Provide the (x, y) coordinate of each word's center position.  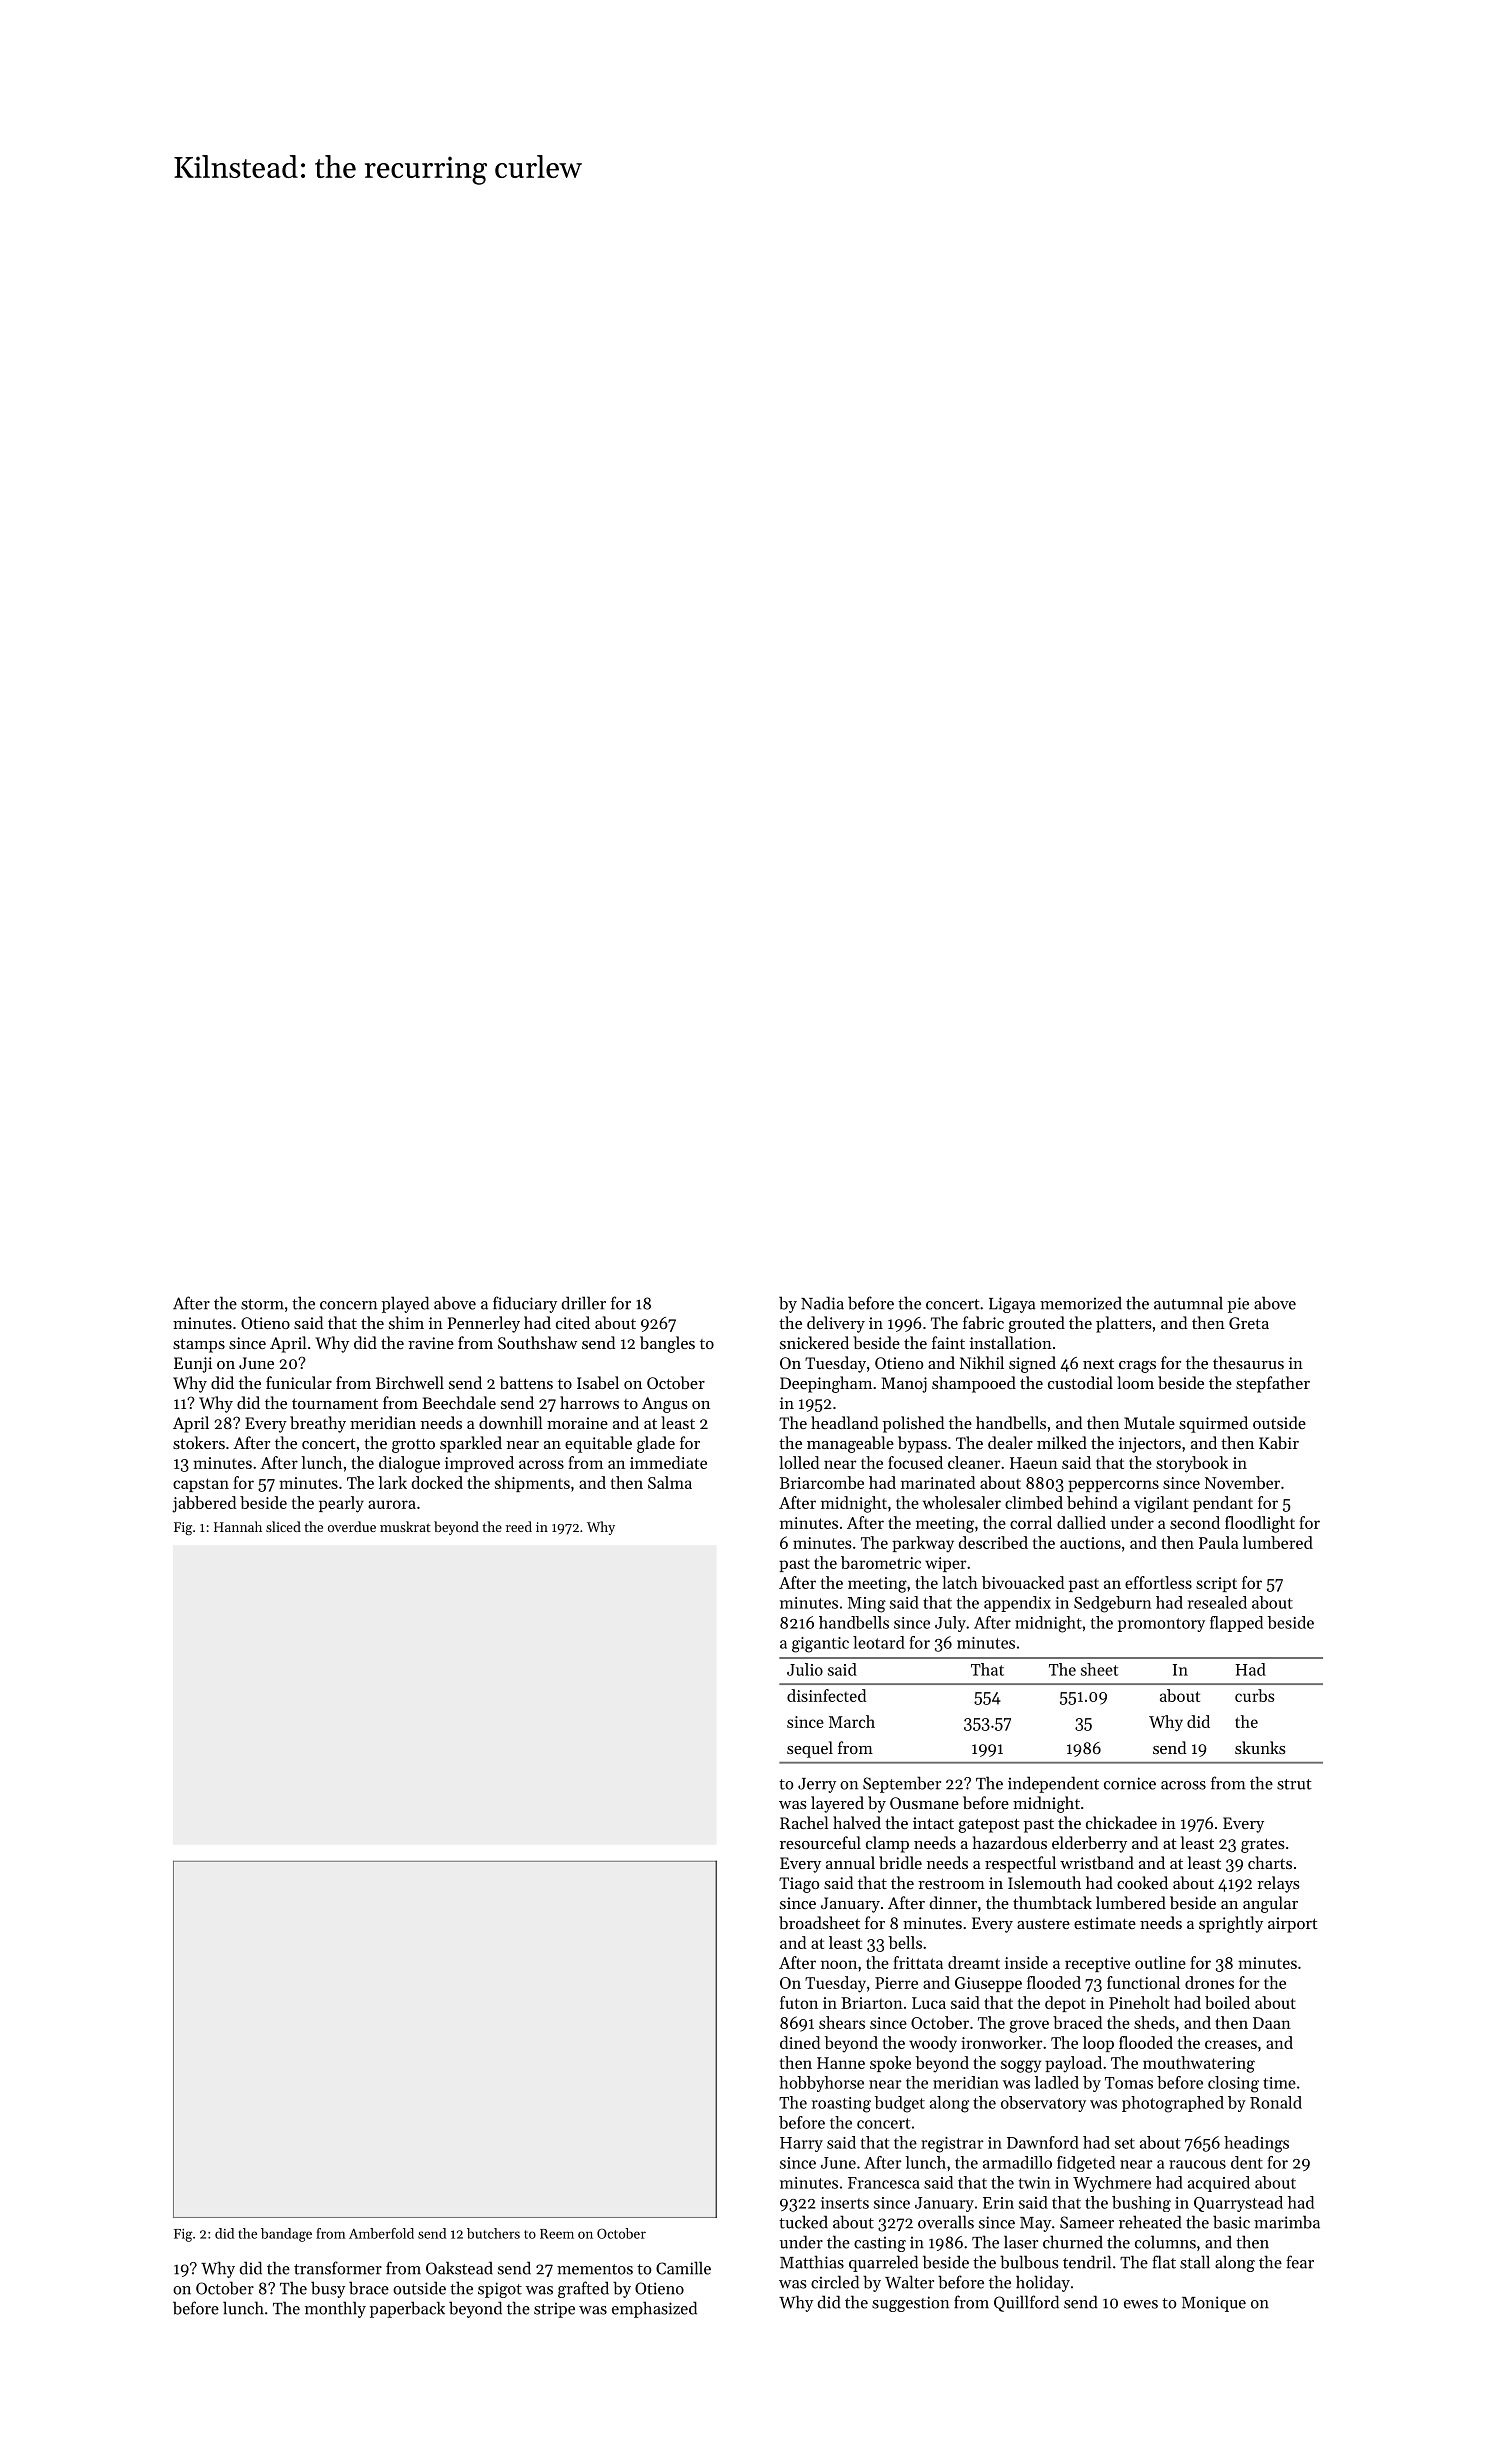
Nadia (822, 1303)
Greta (1249, 1323)
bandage (286, 2235)
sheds (1154, 2022)
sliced (283, 1526)
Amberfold (381, 2233)
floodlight (1260, 1524)
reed (519, 1526)
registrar (952, 2145)
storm (262, 1304)
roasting (841, 2105)
